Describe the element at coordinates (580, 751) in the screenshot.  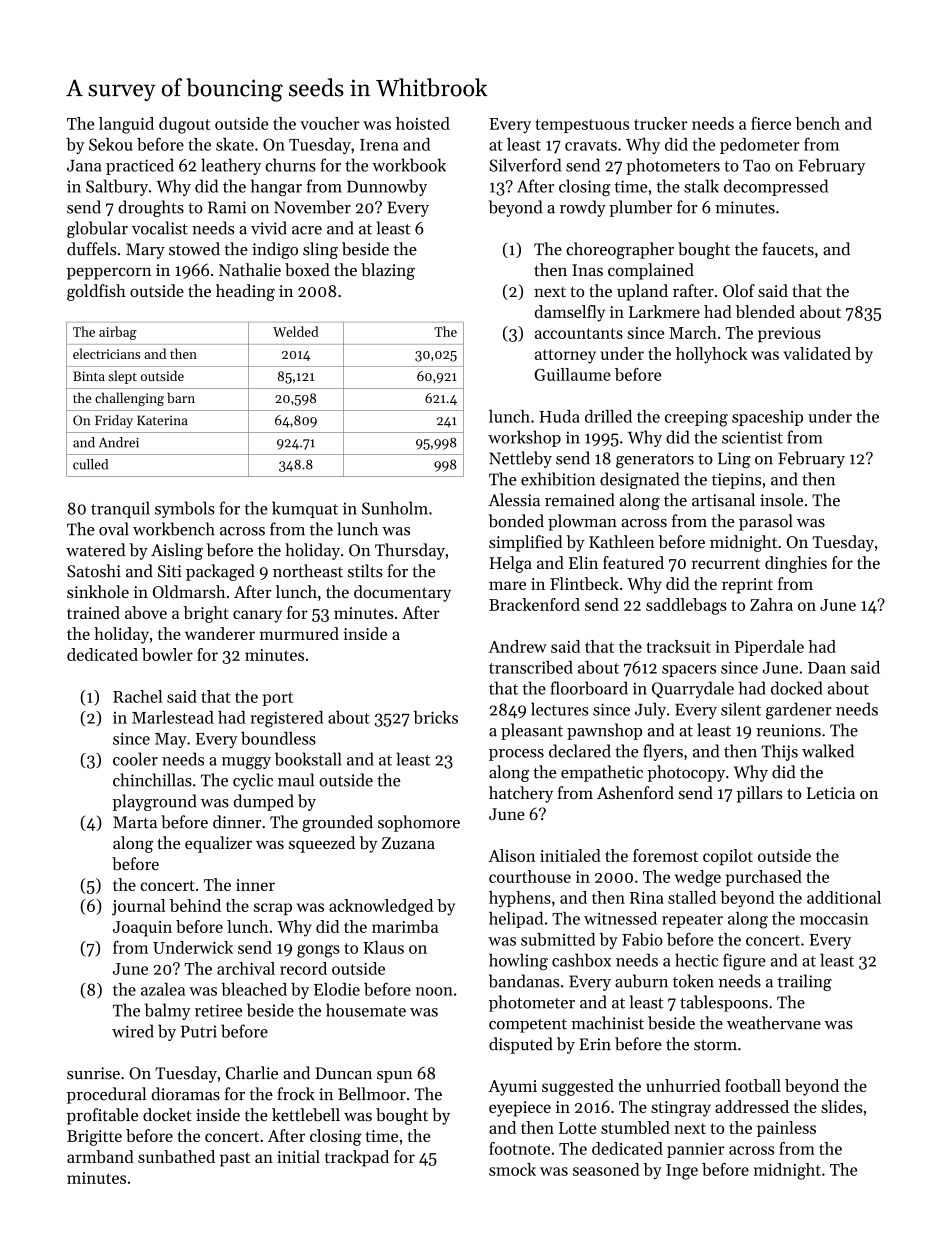
I see `declared` at that location.
